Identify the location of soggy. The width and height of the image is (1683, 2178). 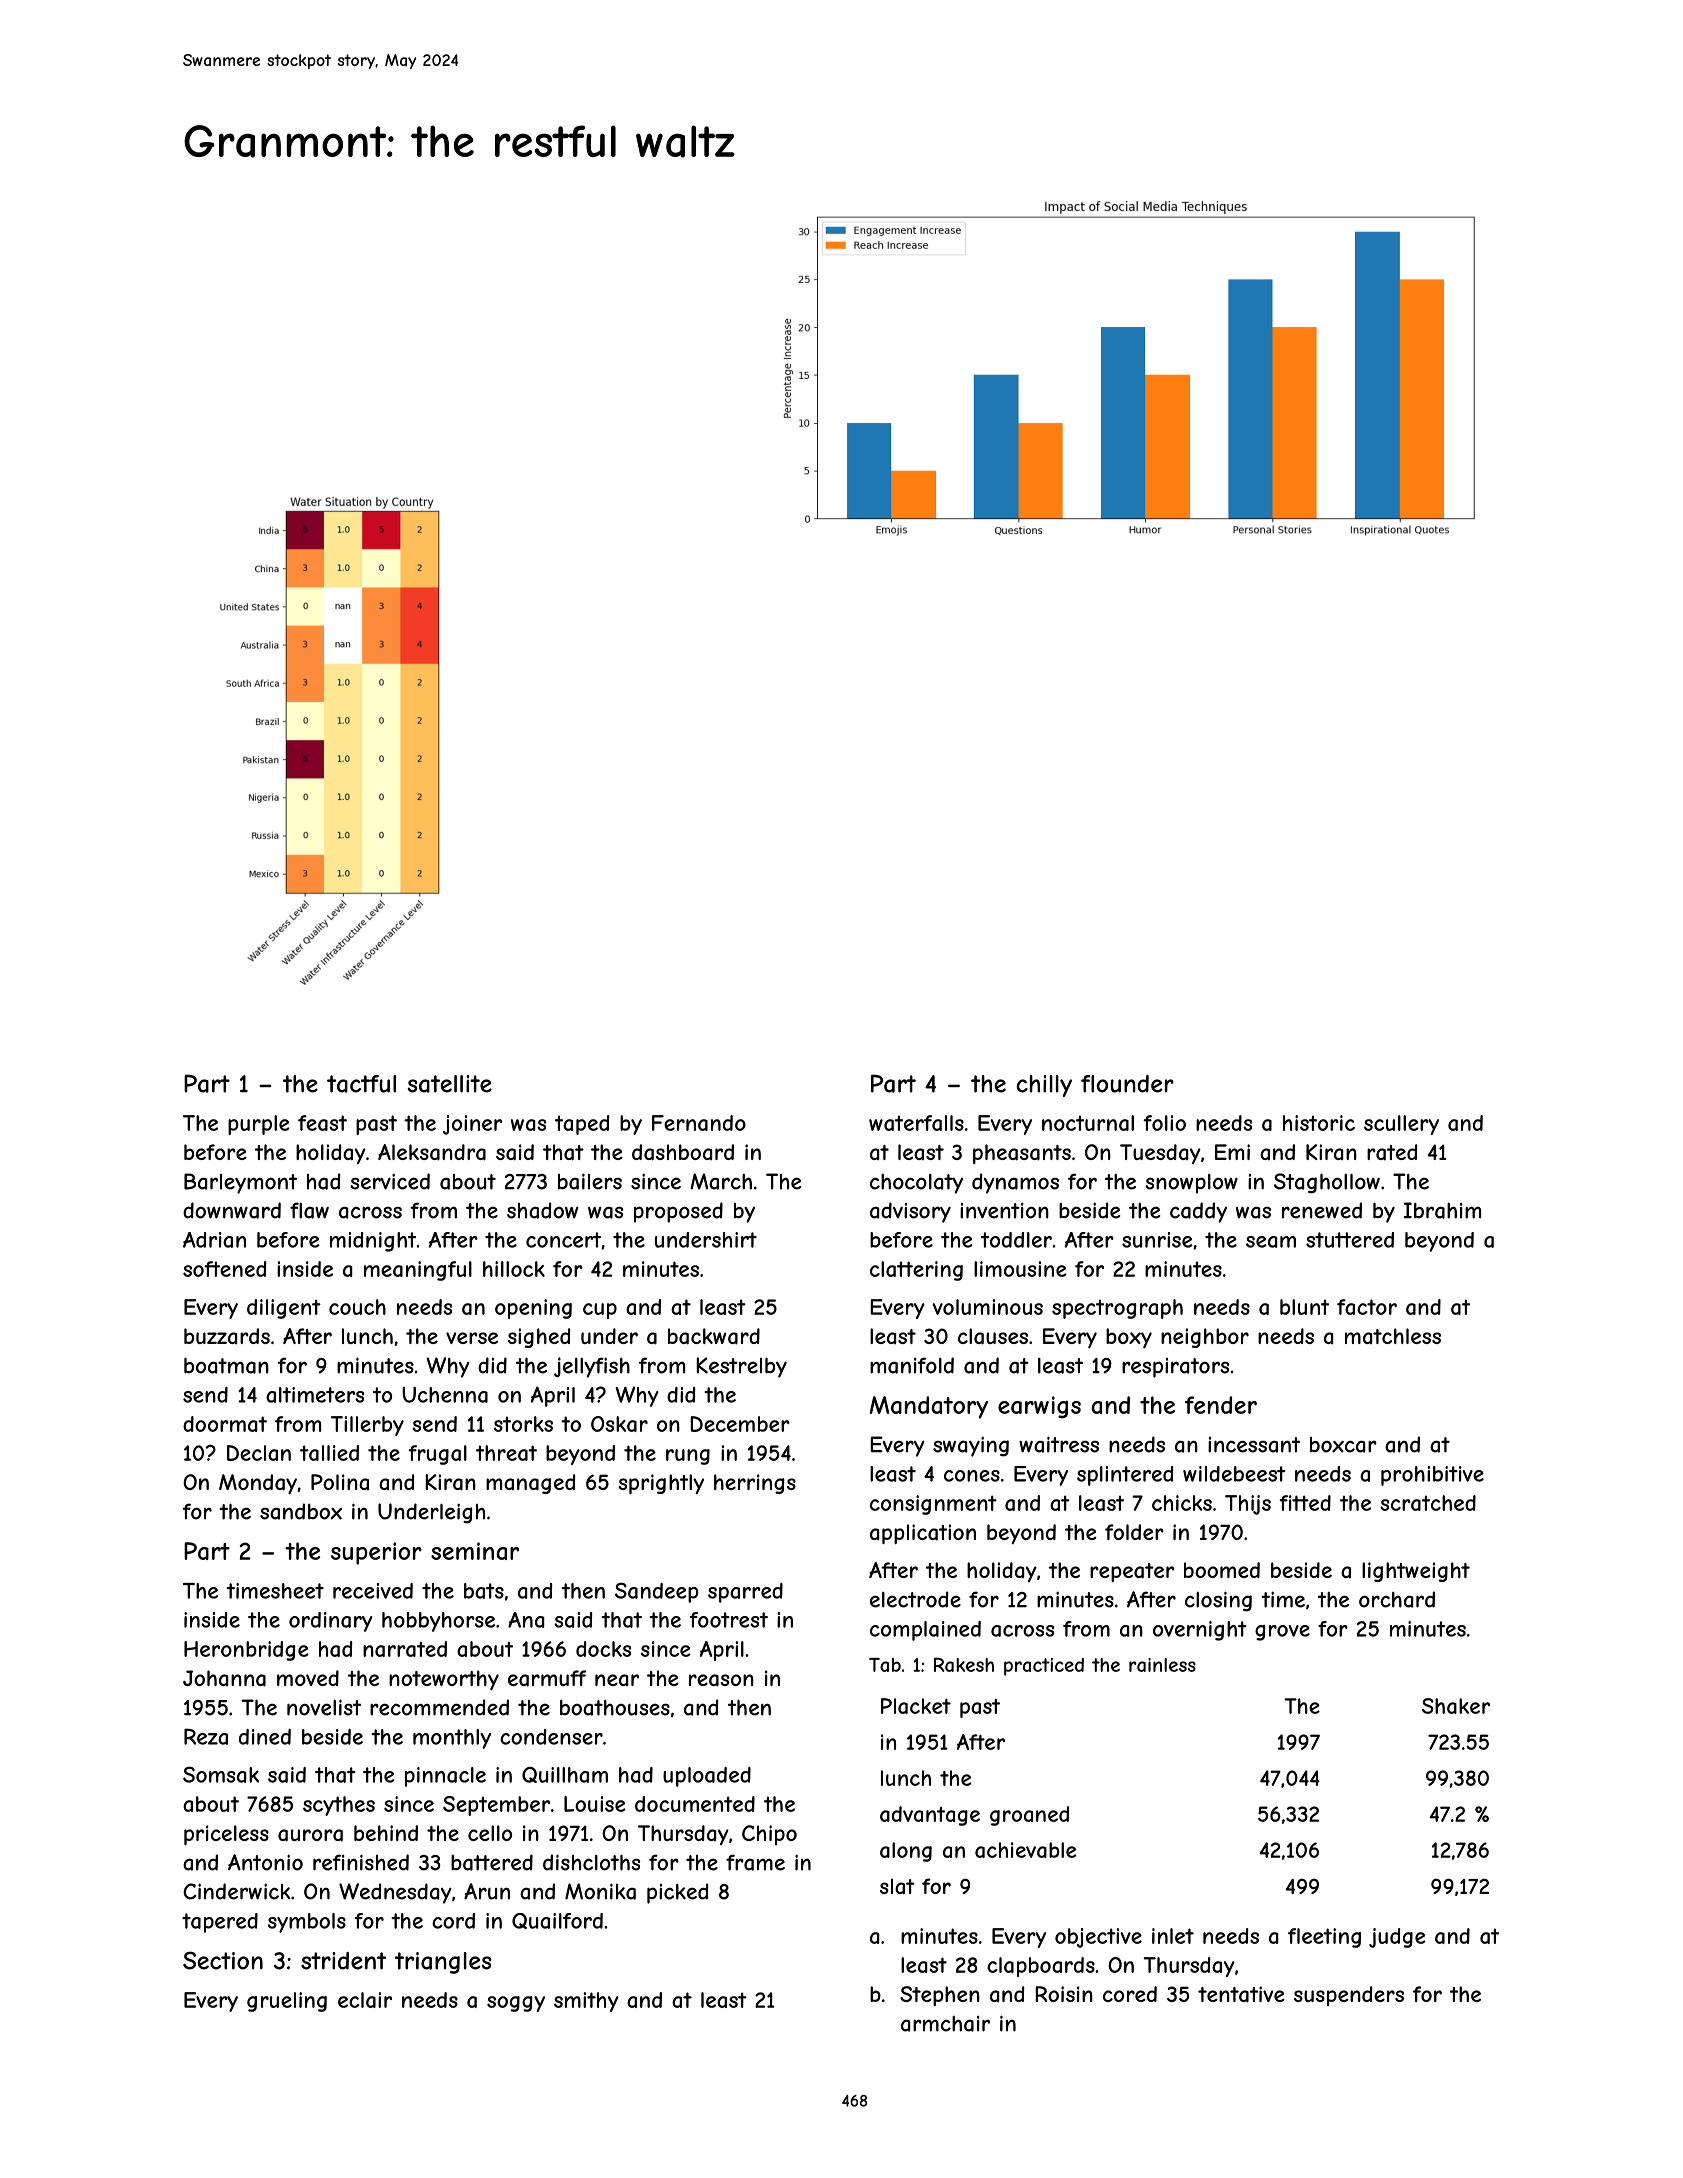
(516, 2004).
